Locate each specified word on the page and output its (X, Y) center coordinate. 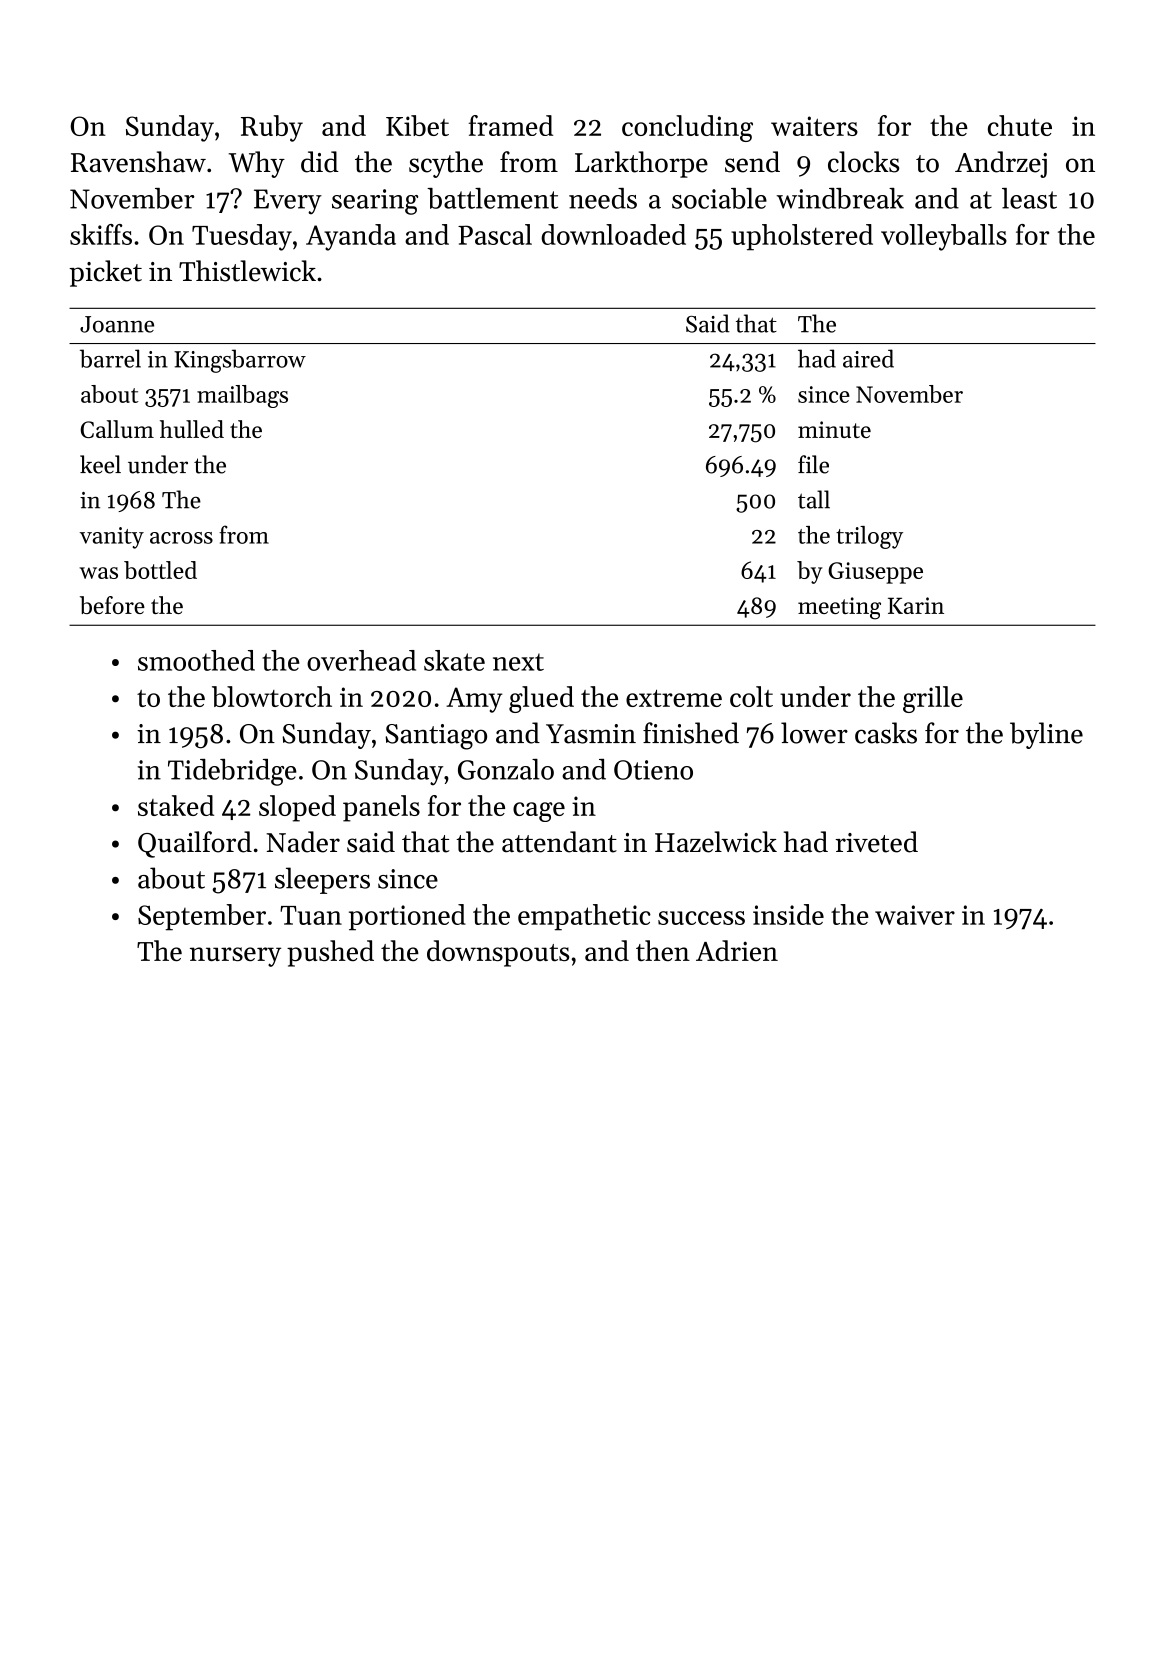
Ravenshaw (138, 162)
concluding (687, 128)
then (663, 950)
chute (1020, 125)
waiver (915, 915)
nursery (235, 957)
